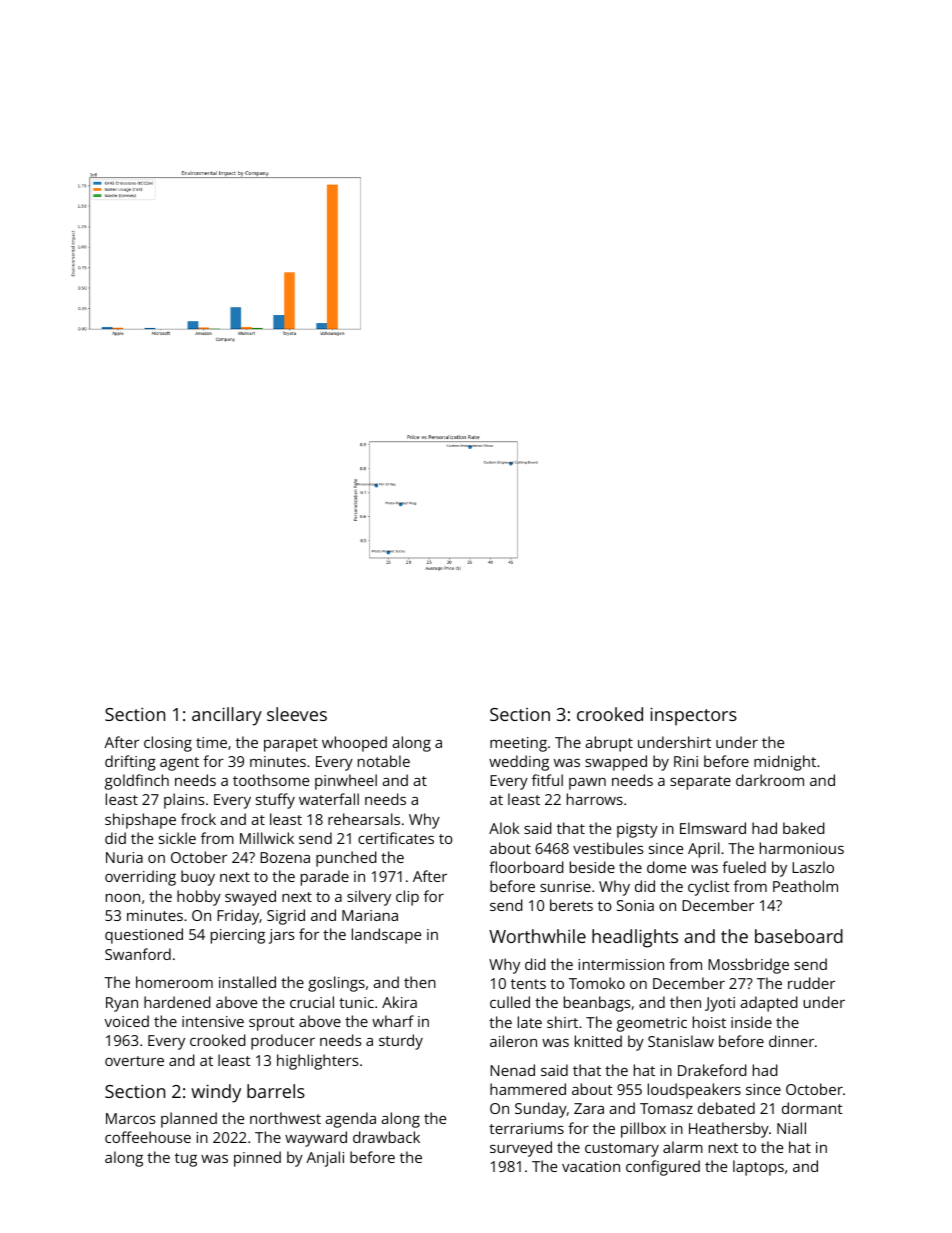 This screenshot has height=1233, width=952. Describe the element at coordinates (758, 1168) in the screenshot. I see `laptops` at that location.
